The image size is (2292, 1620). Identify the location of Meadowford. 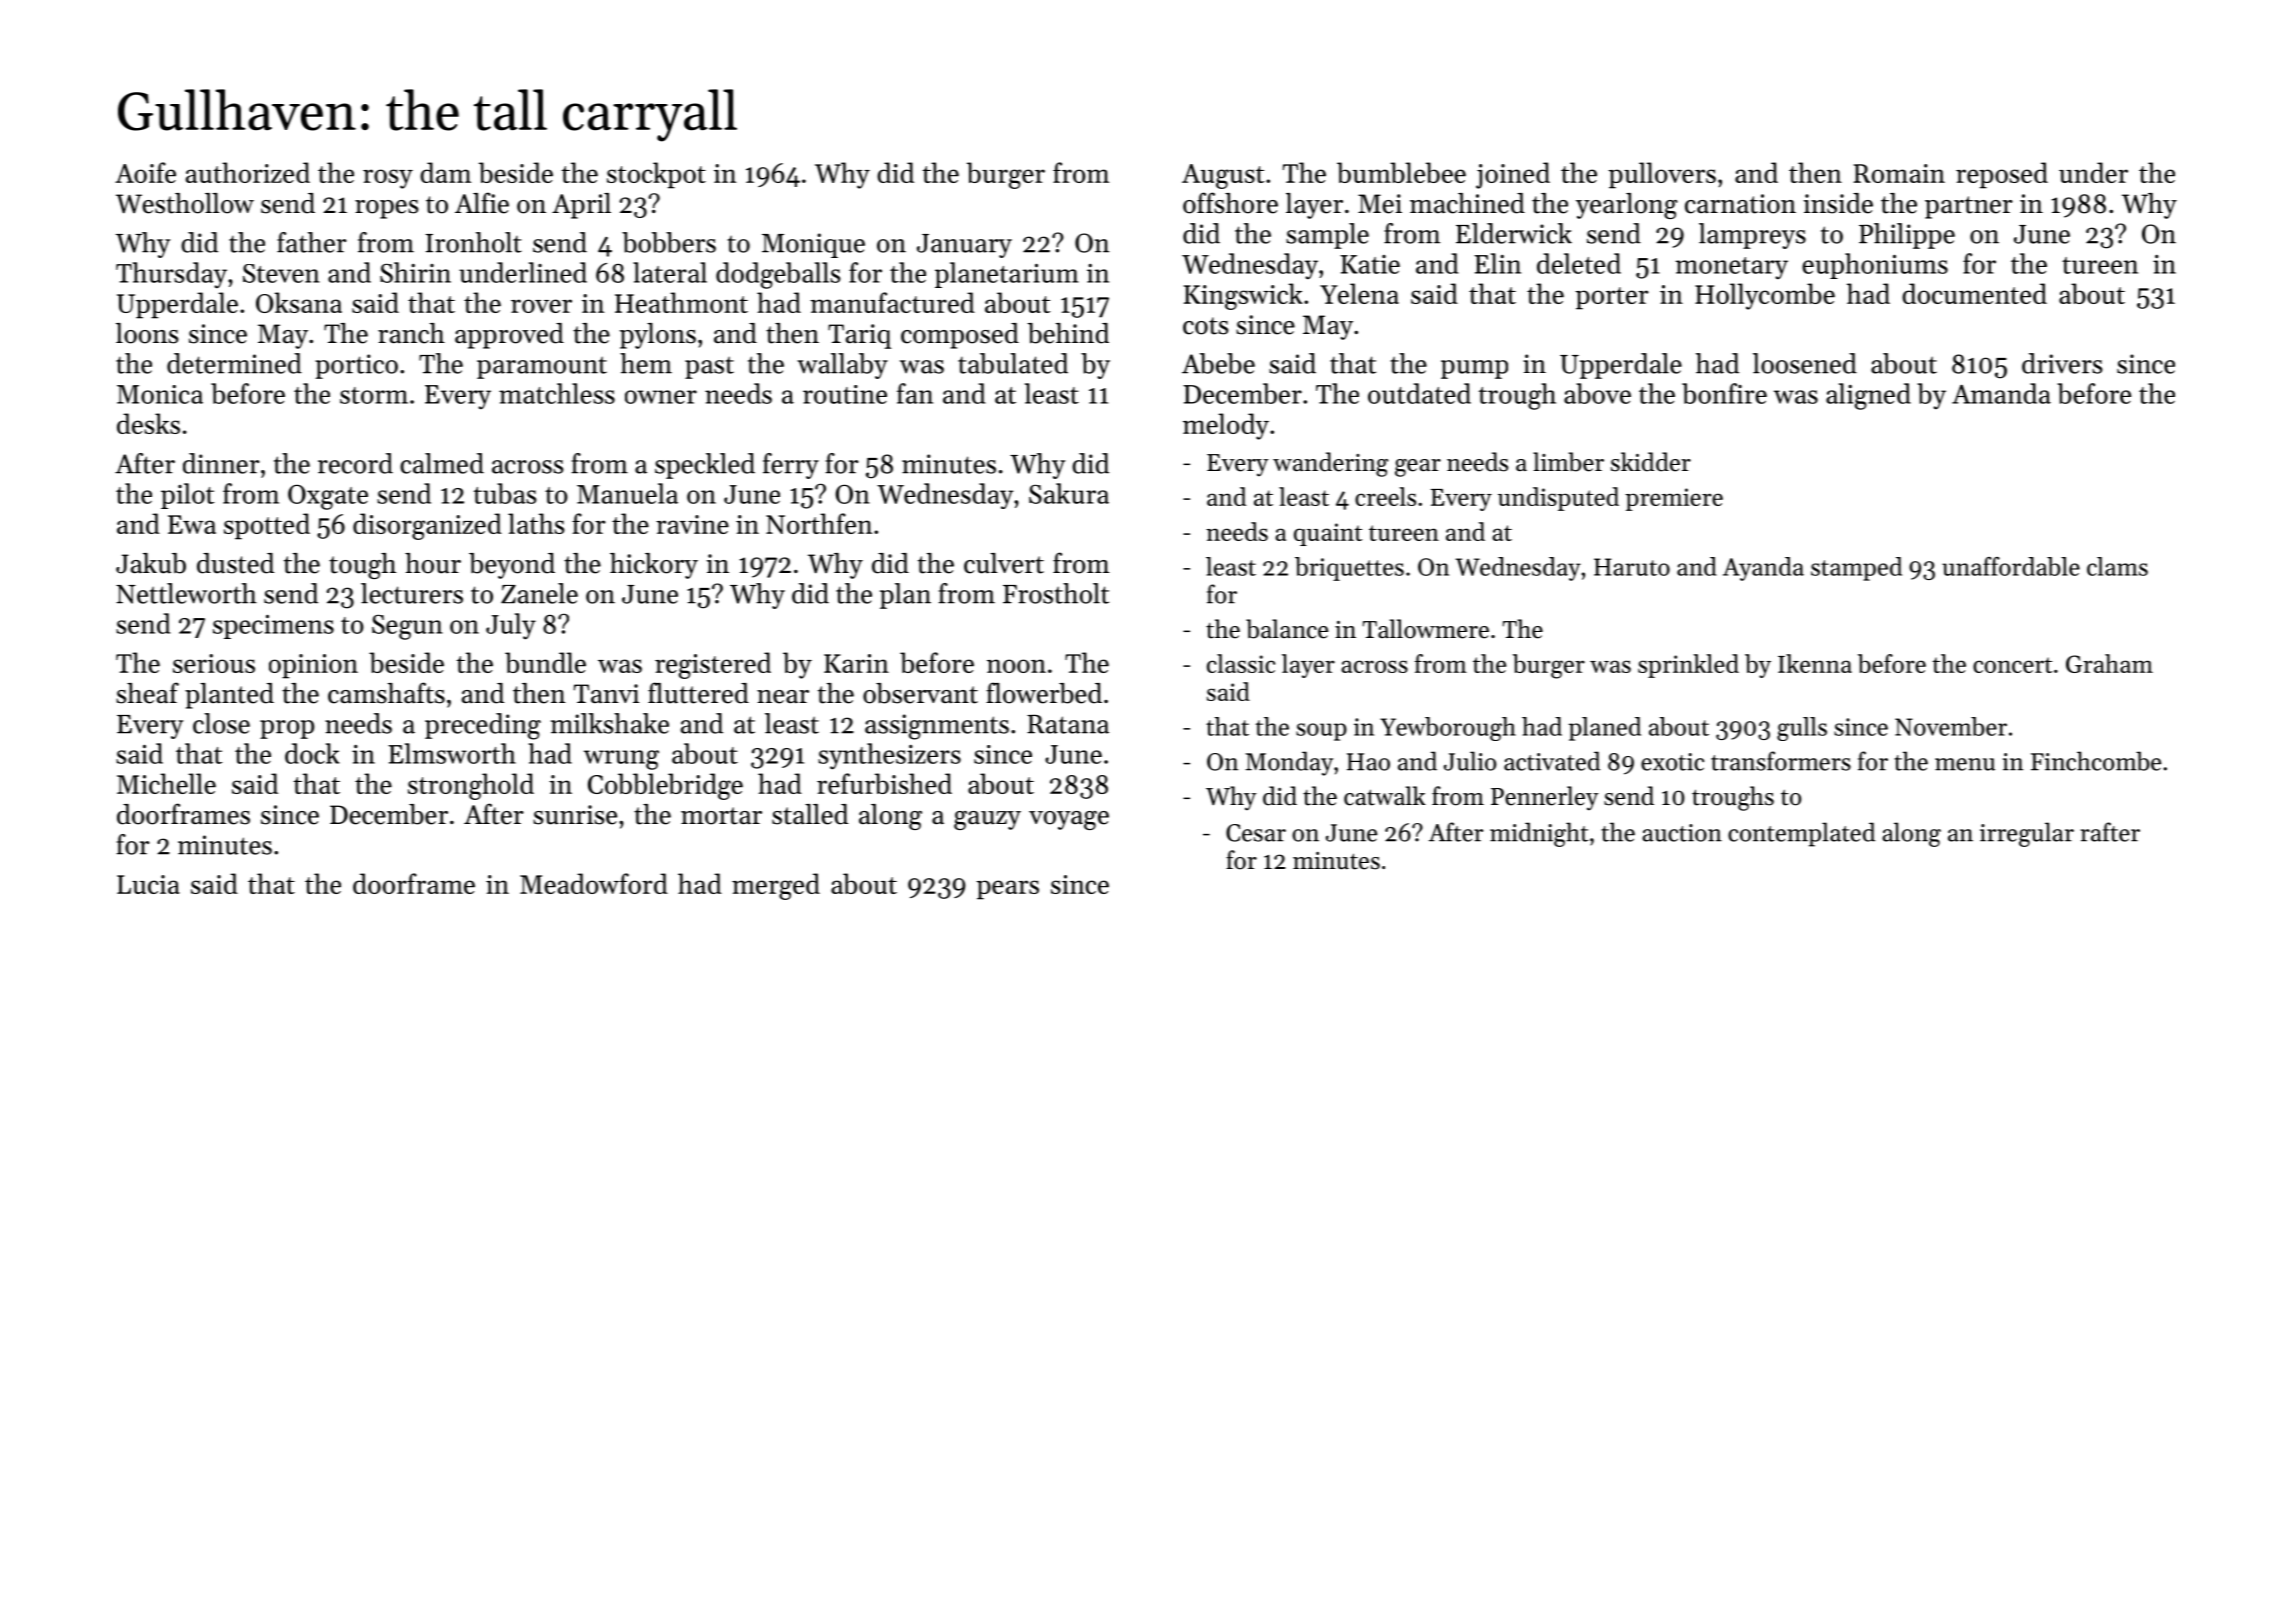
(594, 883).
